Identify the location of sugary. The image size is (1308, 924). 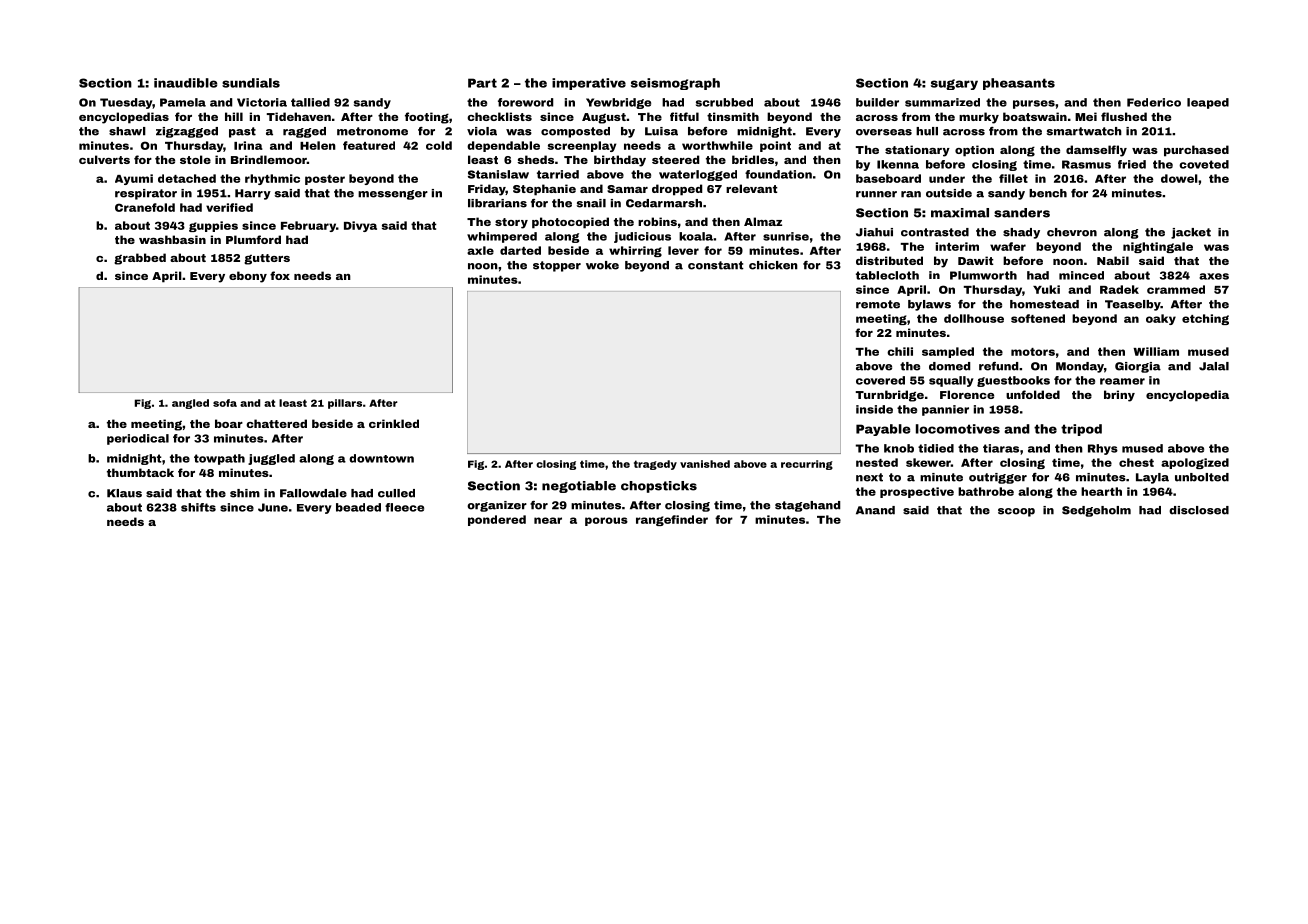
(954, 84).
